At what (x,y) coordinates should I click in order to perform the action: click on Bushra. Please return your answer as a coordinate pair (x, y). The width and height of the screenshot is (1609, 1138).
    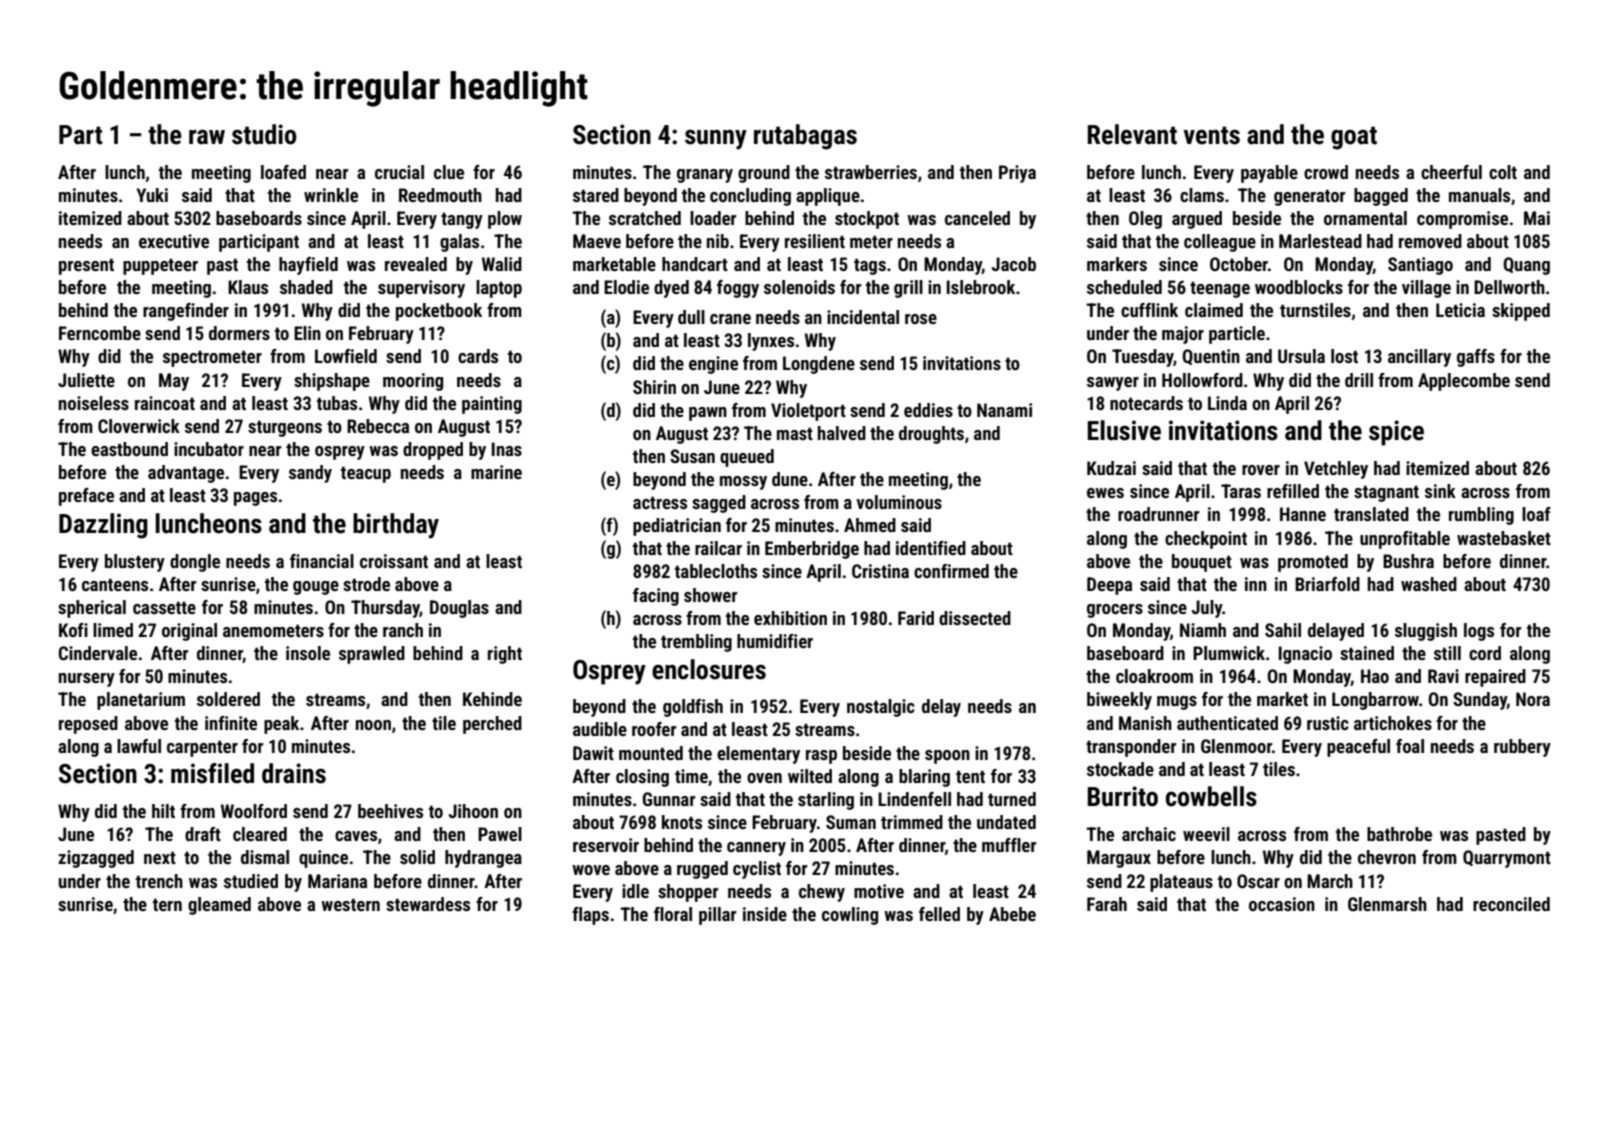
    Looking at the image, I should click on (1408, 561).
